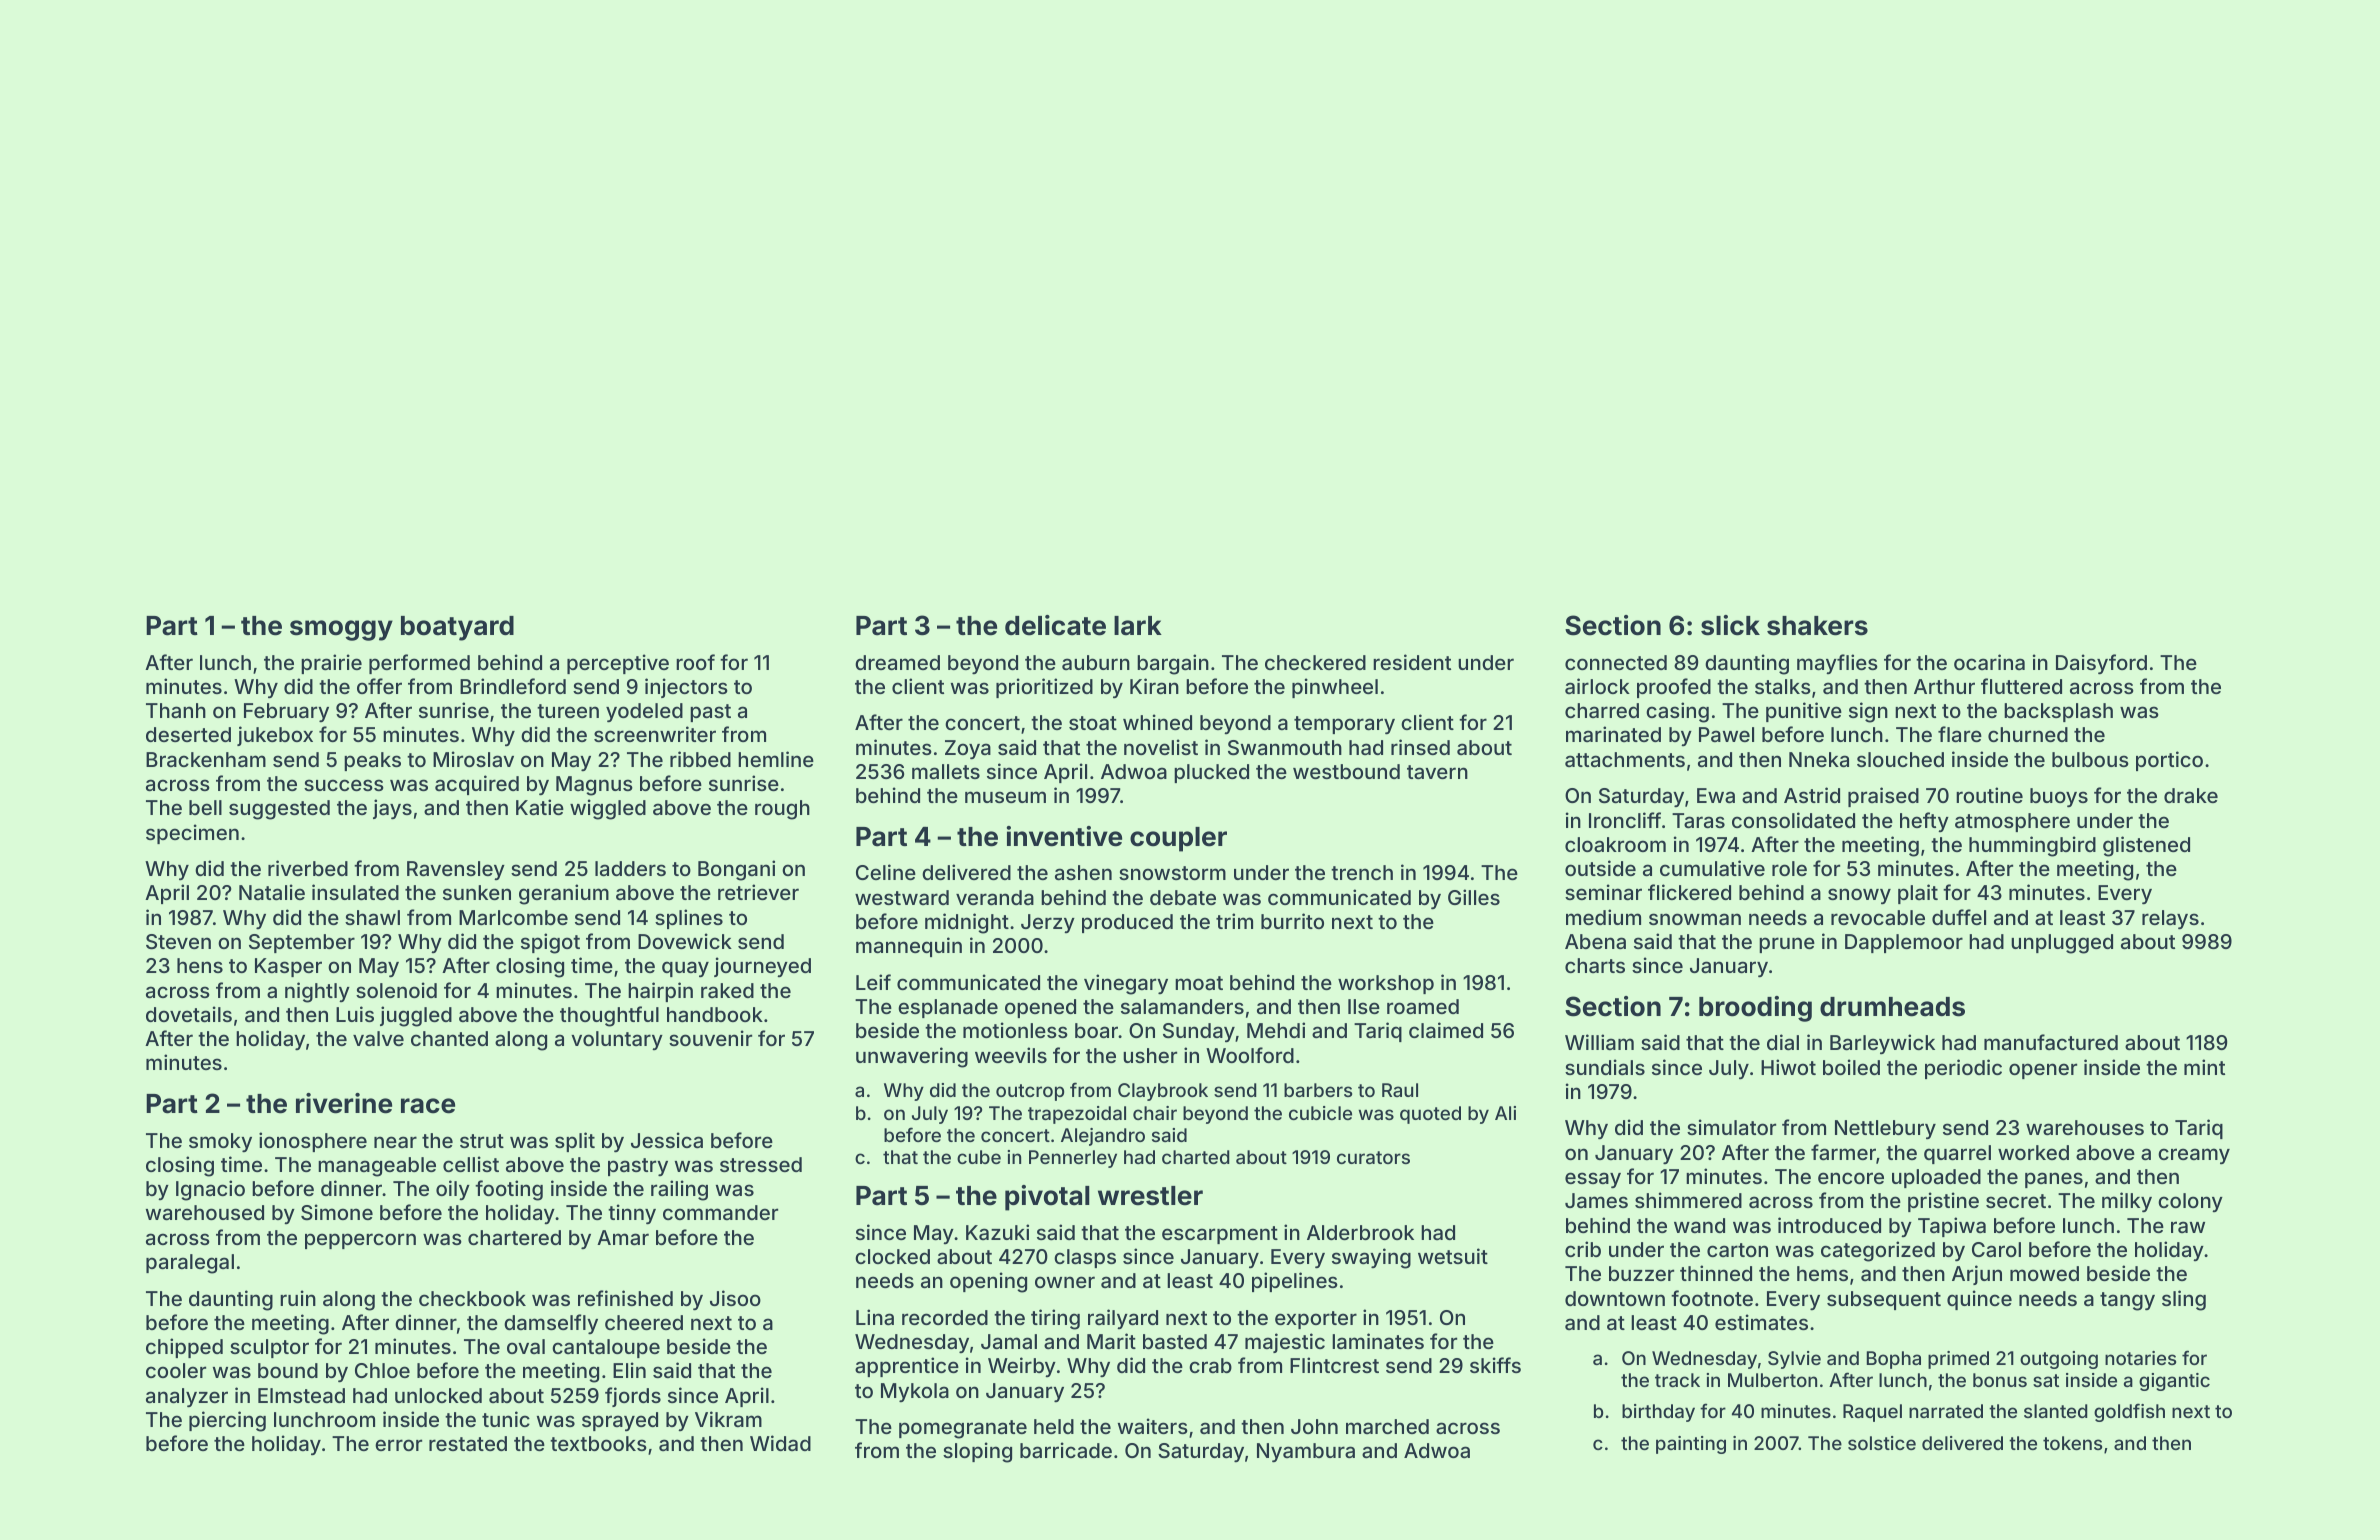 This screenshot has height=1540, width=2380. What do you see at coordinates (1153, 1426) in the screenshot?
I see `waiters` at bounding box center [1153, 1426].
